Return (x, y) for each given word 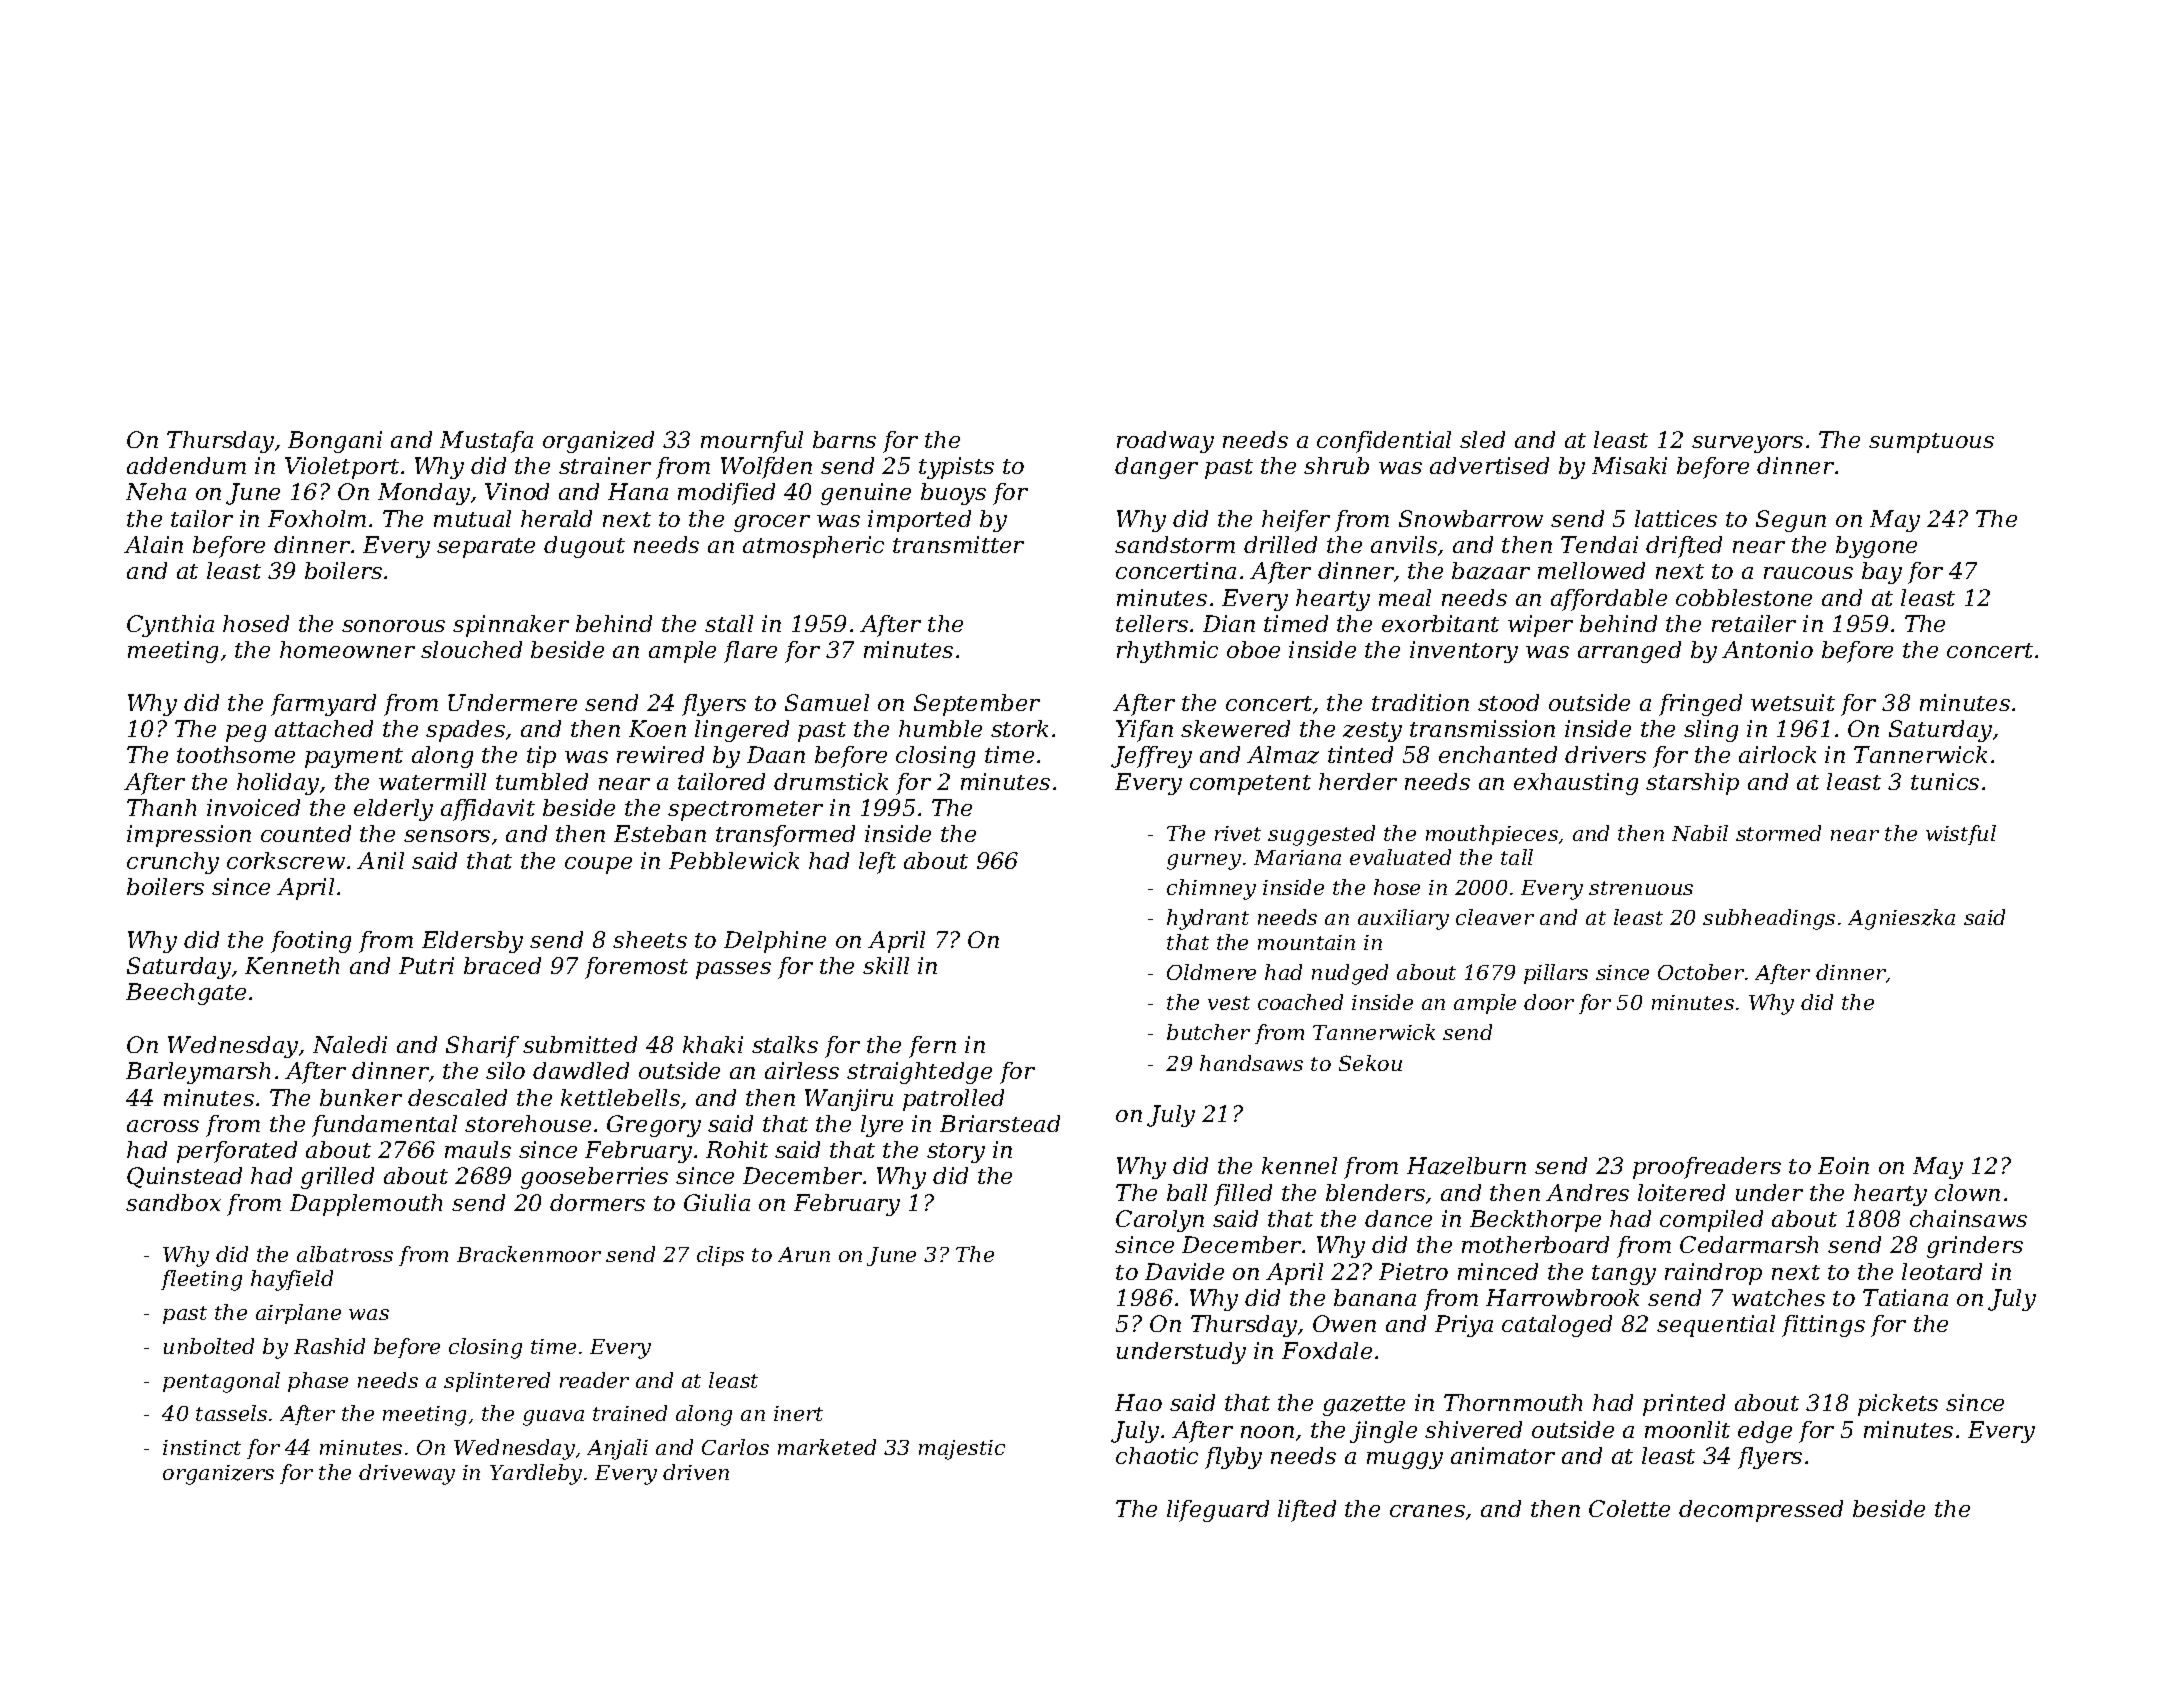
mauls (478, 1149)
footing (311, 942)
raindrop (1713, 1274)
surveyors (1747, 444)
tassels (231, 1413)
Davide (1184, 1271)
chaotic (1157, 1455)
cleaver (1495, 917)
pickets (1898, 1405)
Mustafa (486, 442)
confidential (1384, 442)
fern (932, 1047)
